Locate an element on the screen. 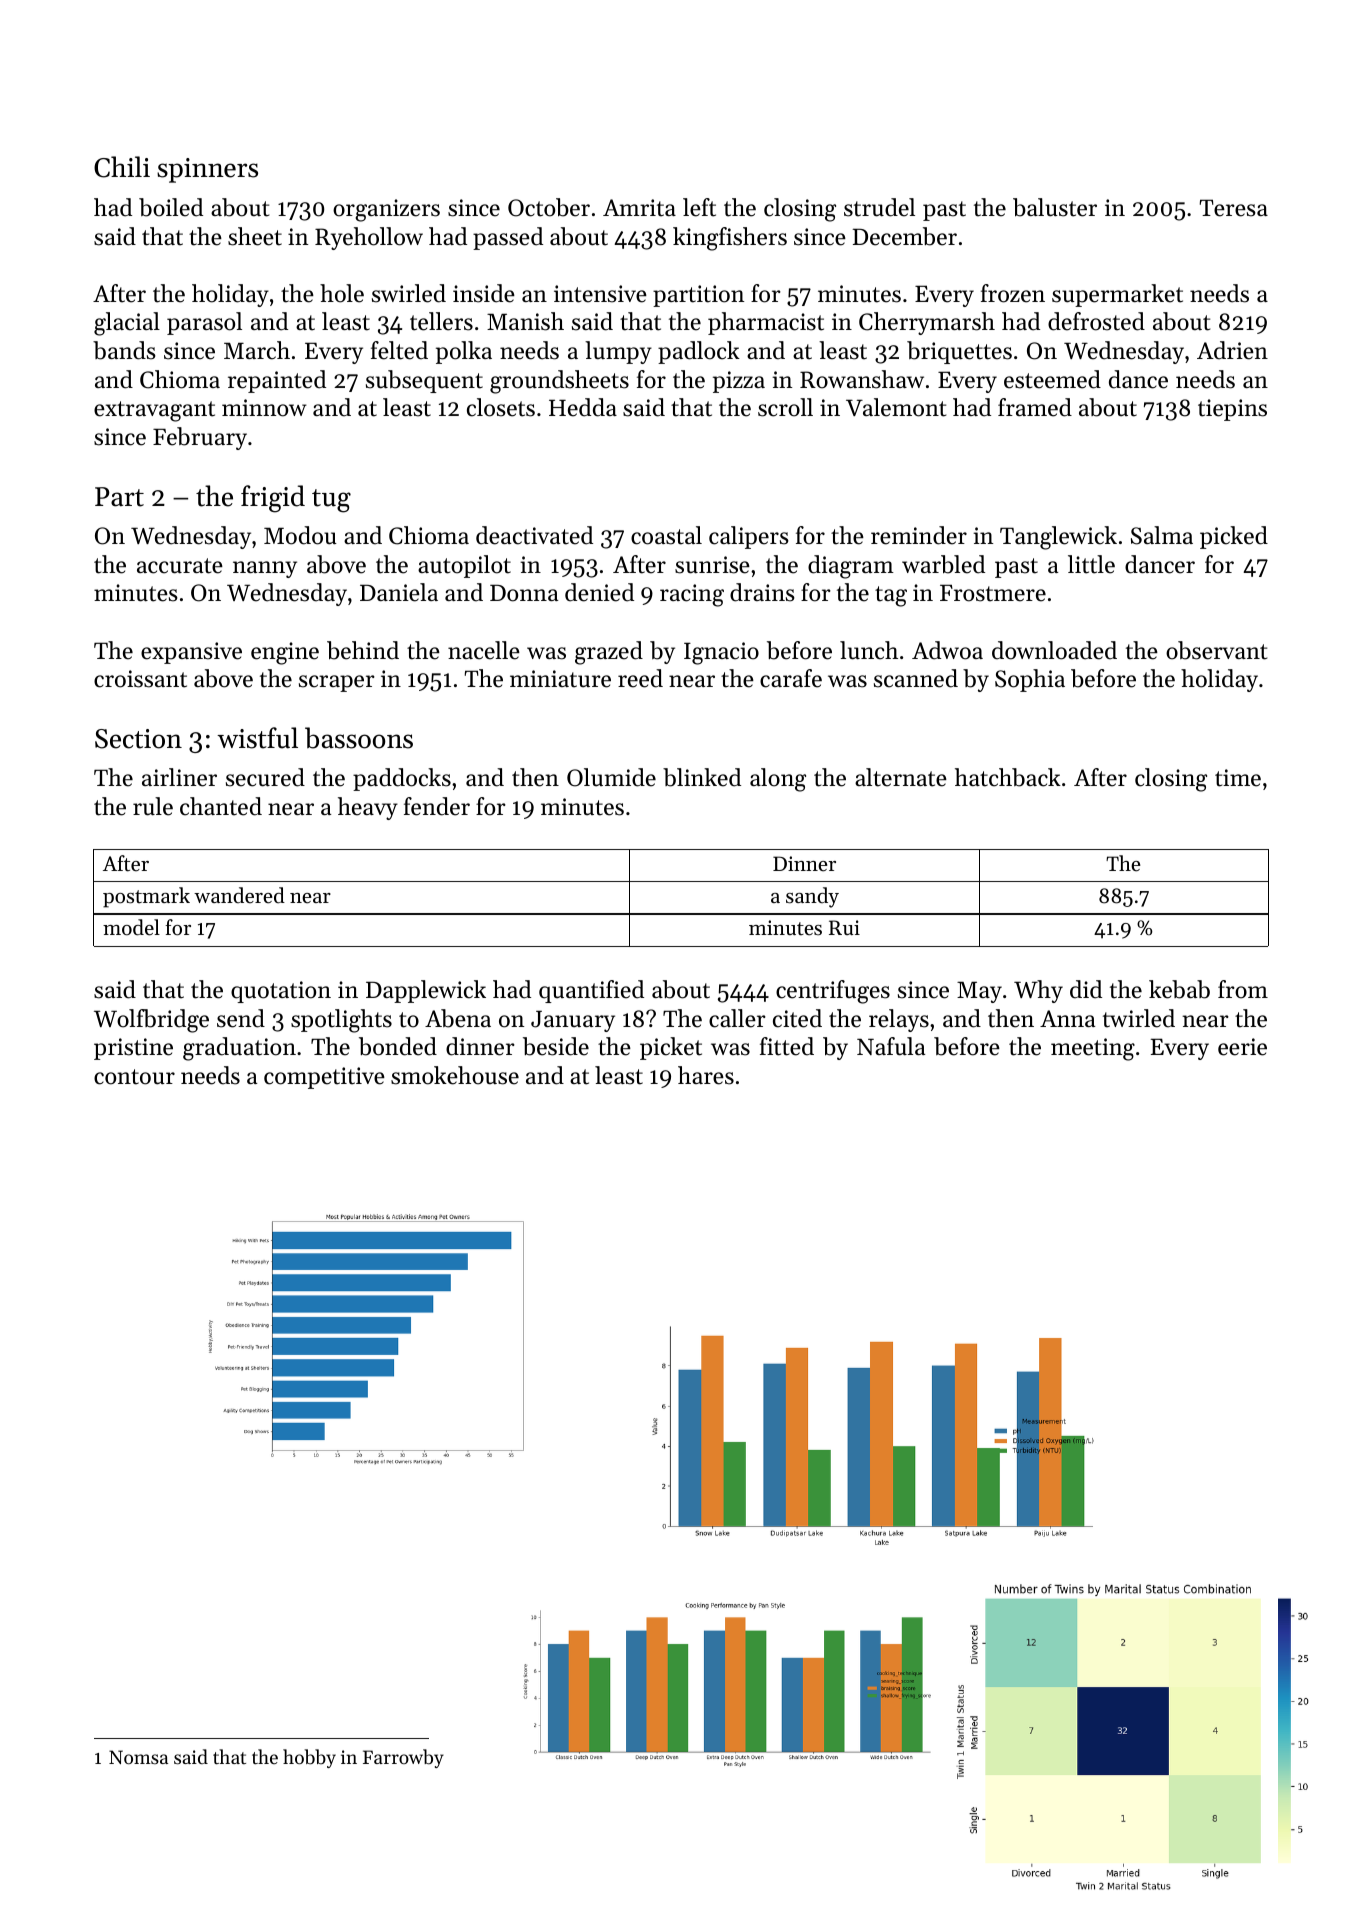  wistful is located at coordinates (257, 738).
